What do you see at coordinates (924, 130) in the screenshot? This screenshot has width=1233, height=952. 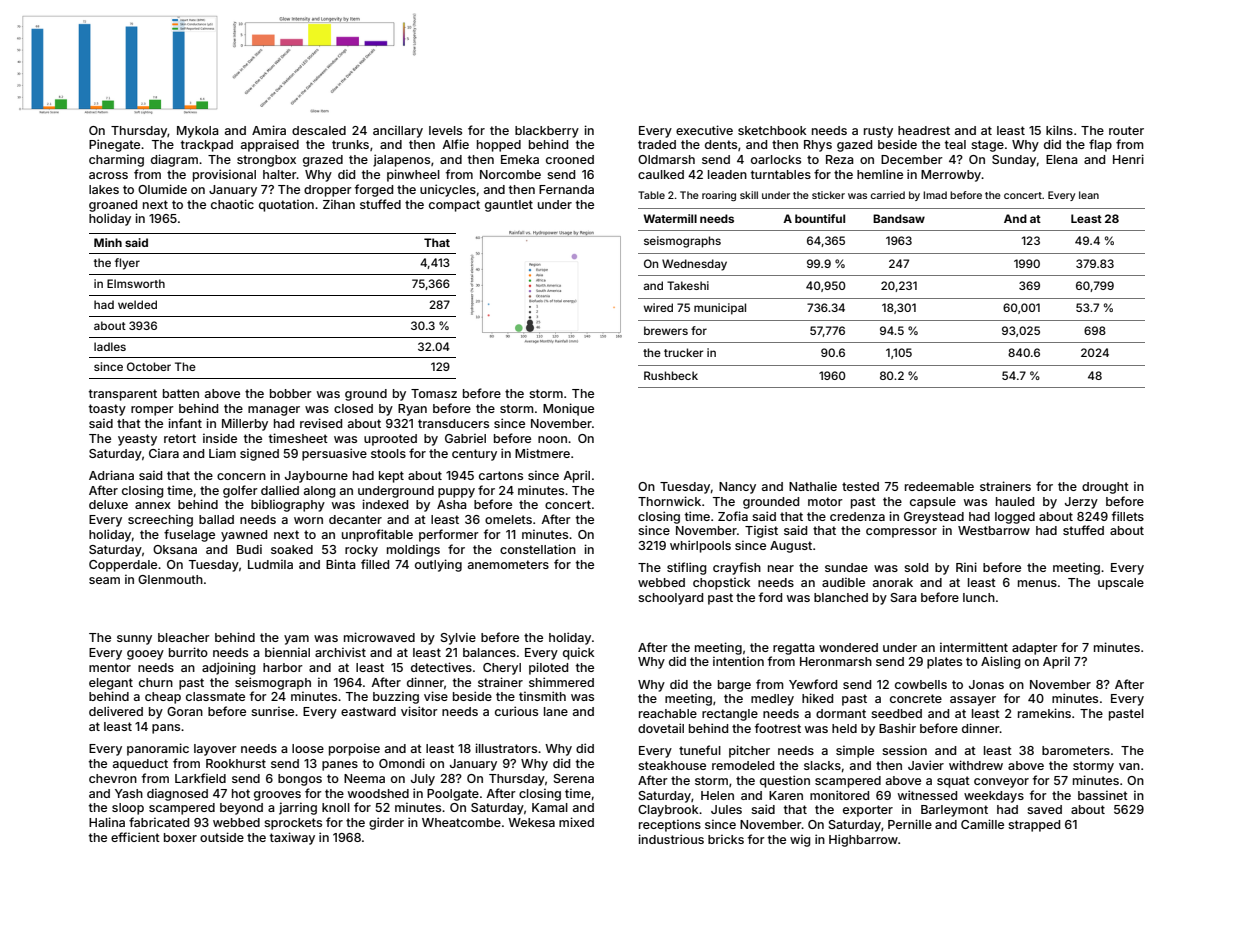 I see `headrest` at bounding box center [924, 130].
